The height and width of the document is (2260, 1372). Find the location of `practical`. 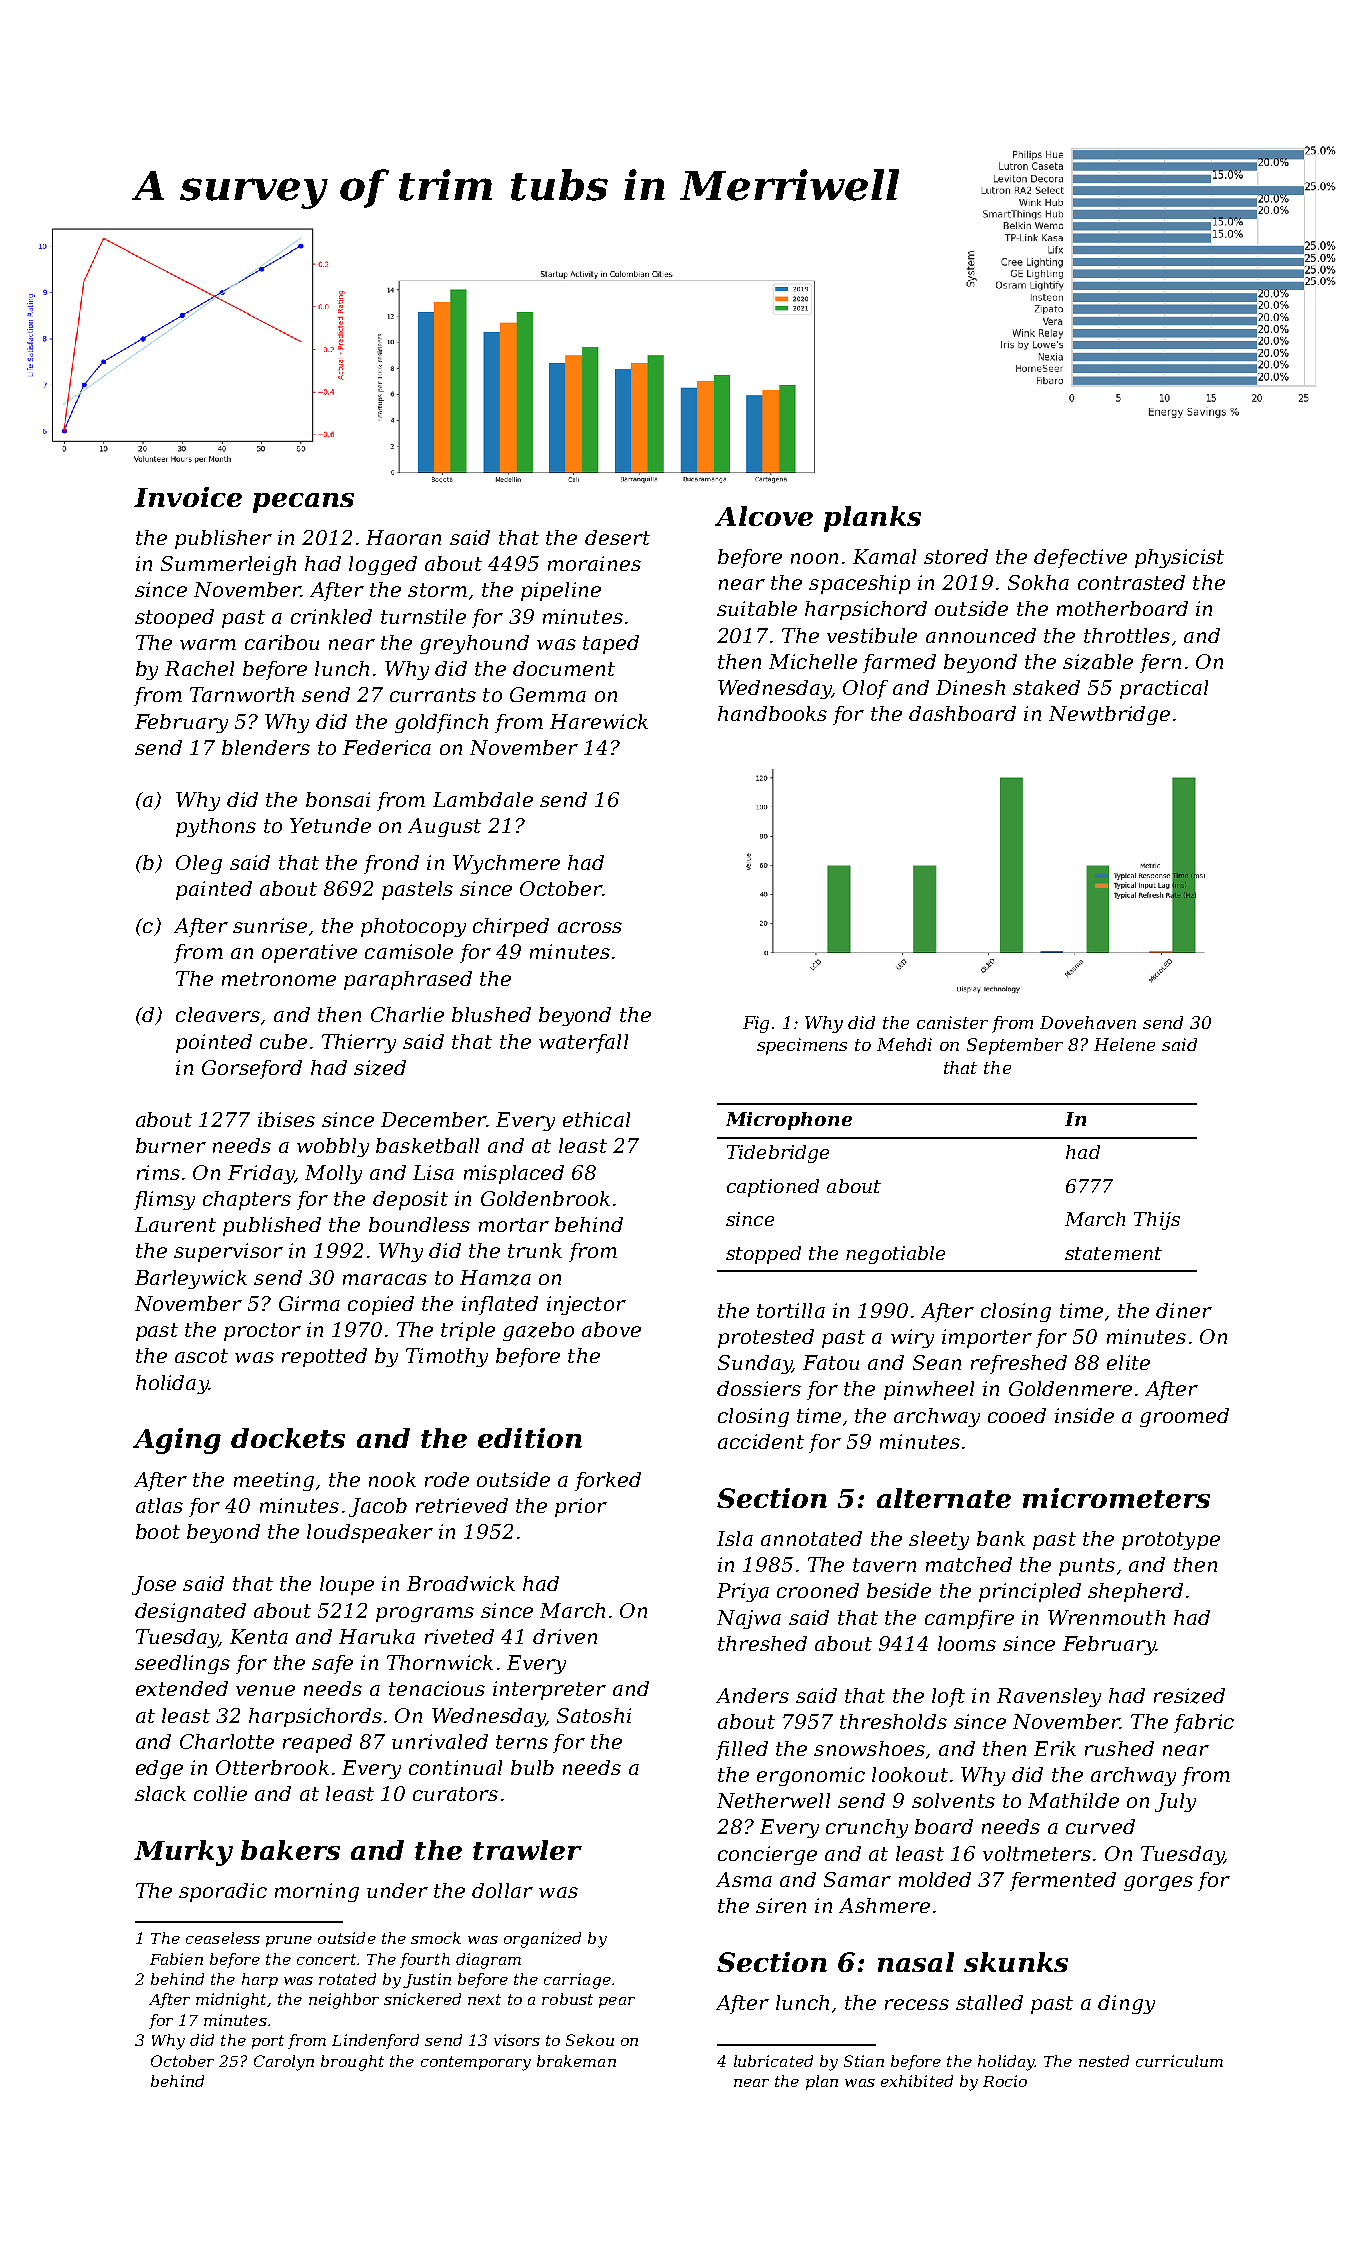

practical is located at coordinates (1164, 689).
